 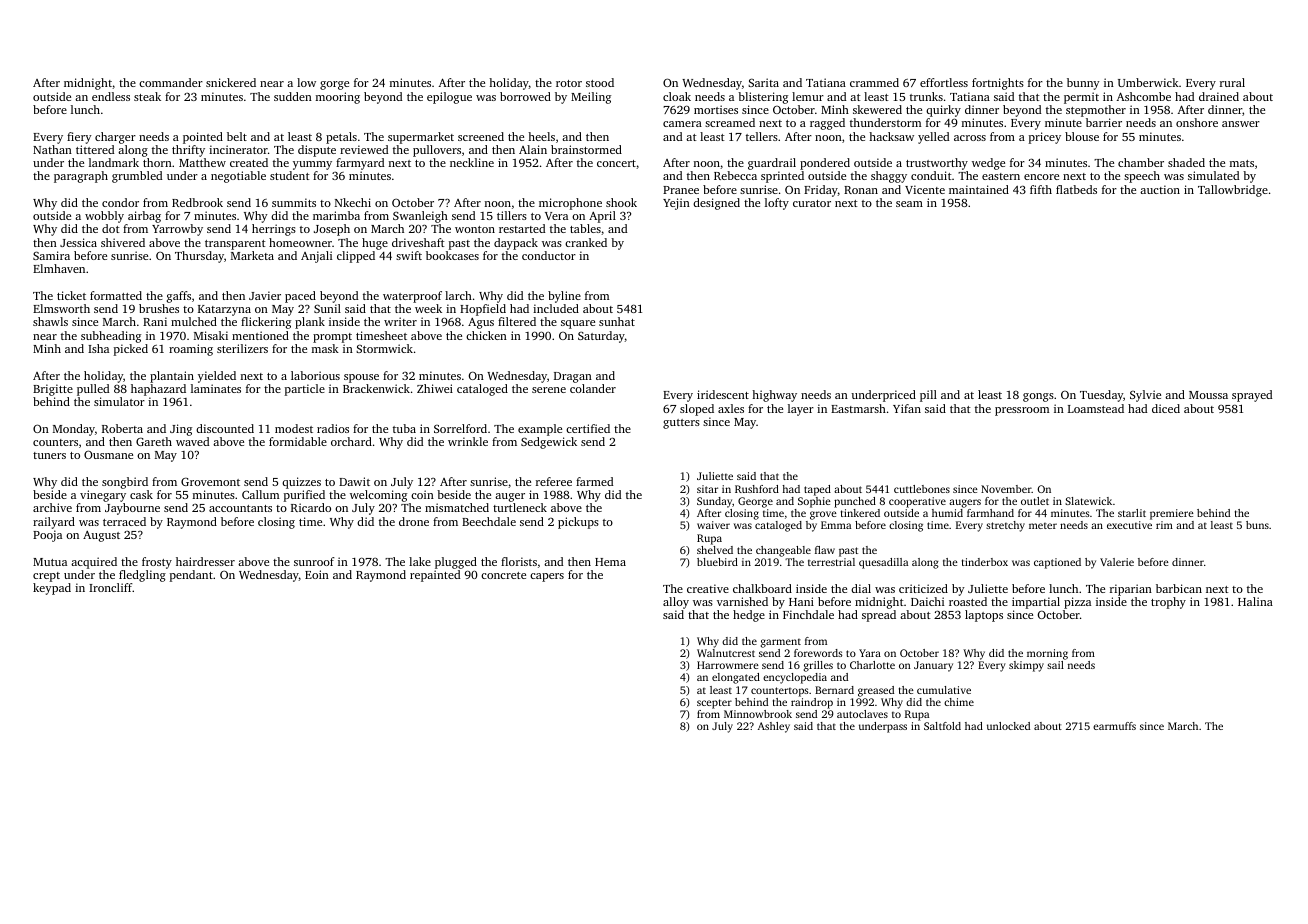 What do you see at coordinates (111, 337) in the page?
I see `subheading` at bounding box center [111, 337].
